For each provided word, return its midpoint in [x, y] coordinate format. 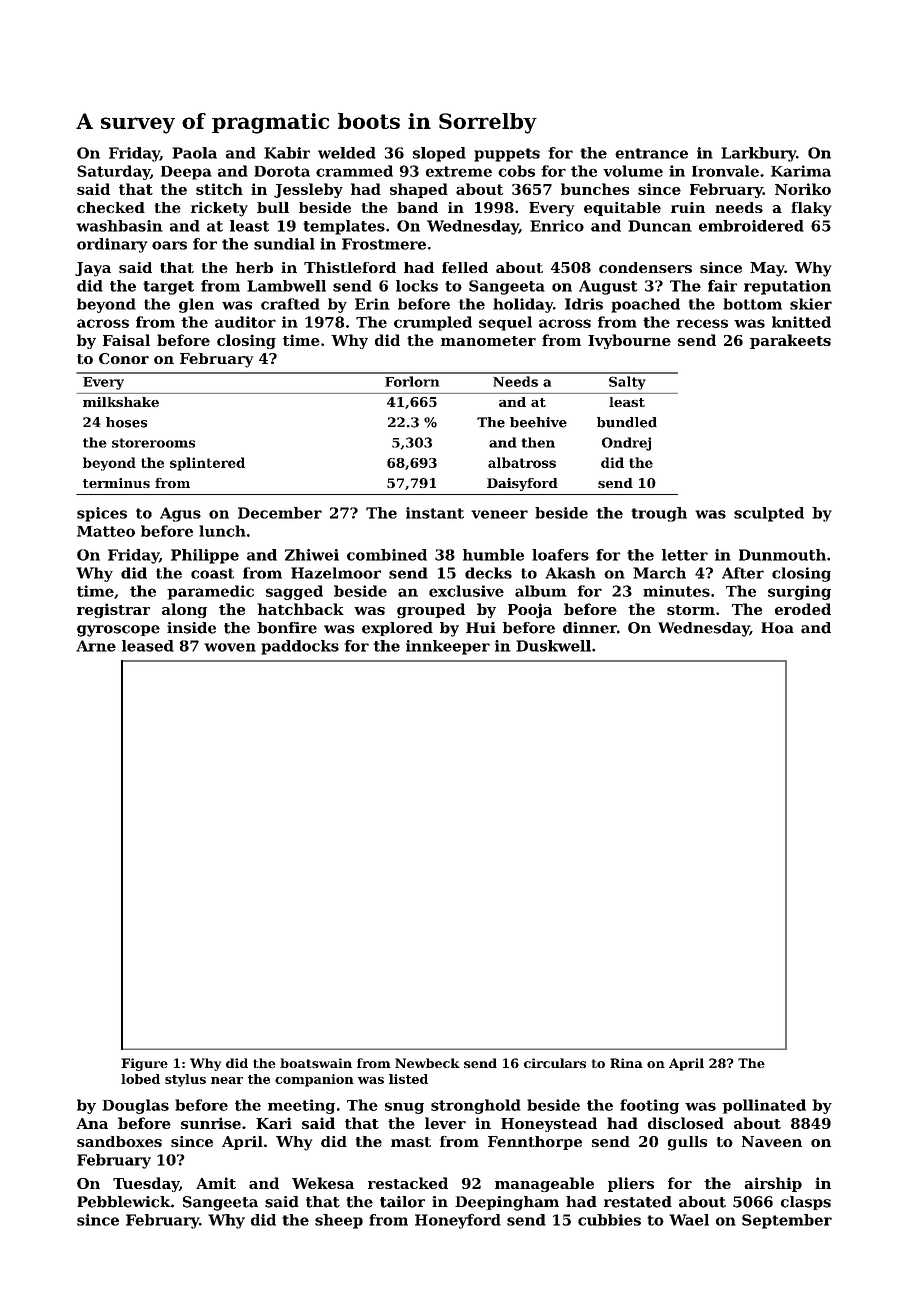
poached [645, 305]
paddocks [300, 647]
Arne [96, 646]
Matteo [106, 531]
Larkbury [758, 154]
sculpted [769, 514]
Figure [144, 1064]
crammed [354, 171]
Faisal [126, 340]
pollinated [764, 1106]
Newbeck [427, 1063]
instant [435, 513]
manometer [488, 341]
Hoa [777, 628]
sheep [339, 1221]
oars [169, 245]
